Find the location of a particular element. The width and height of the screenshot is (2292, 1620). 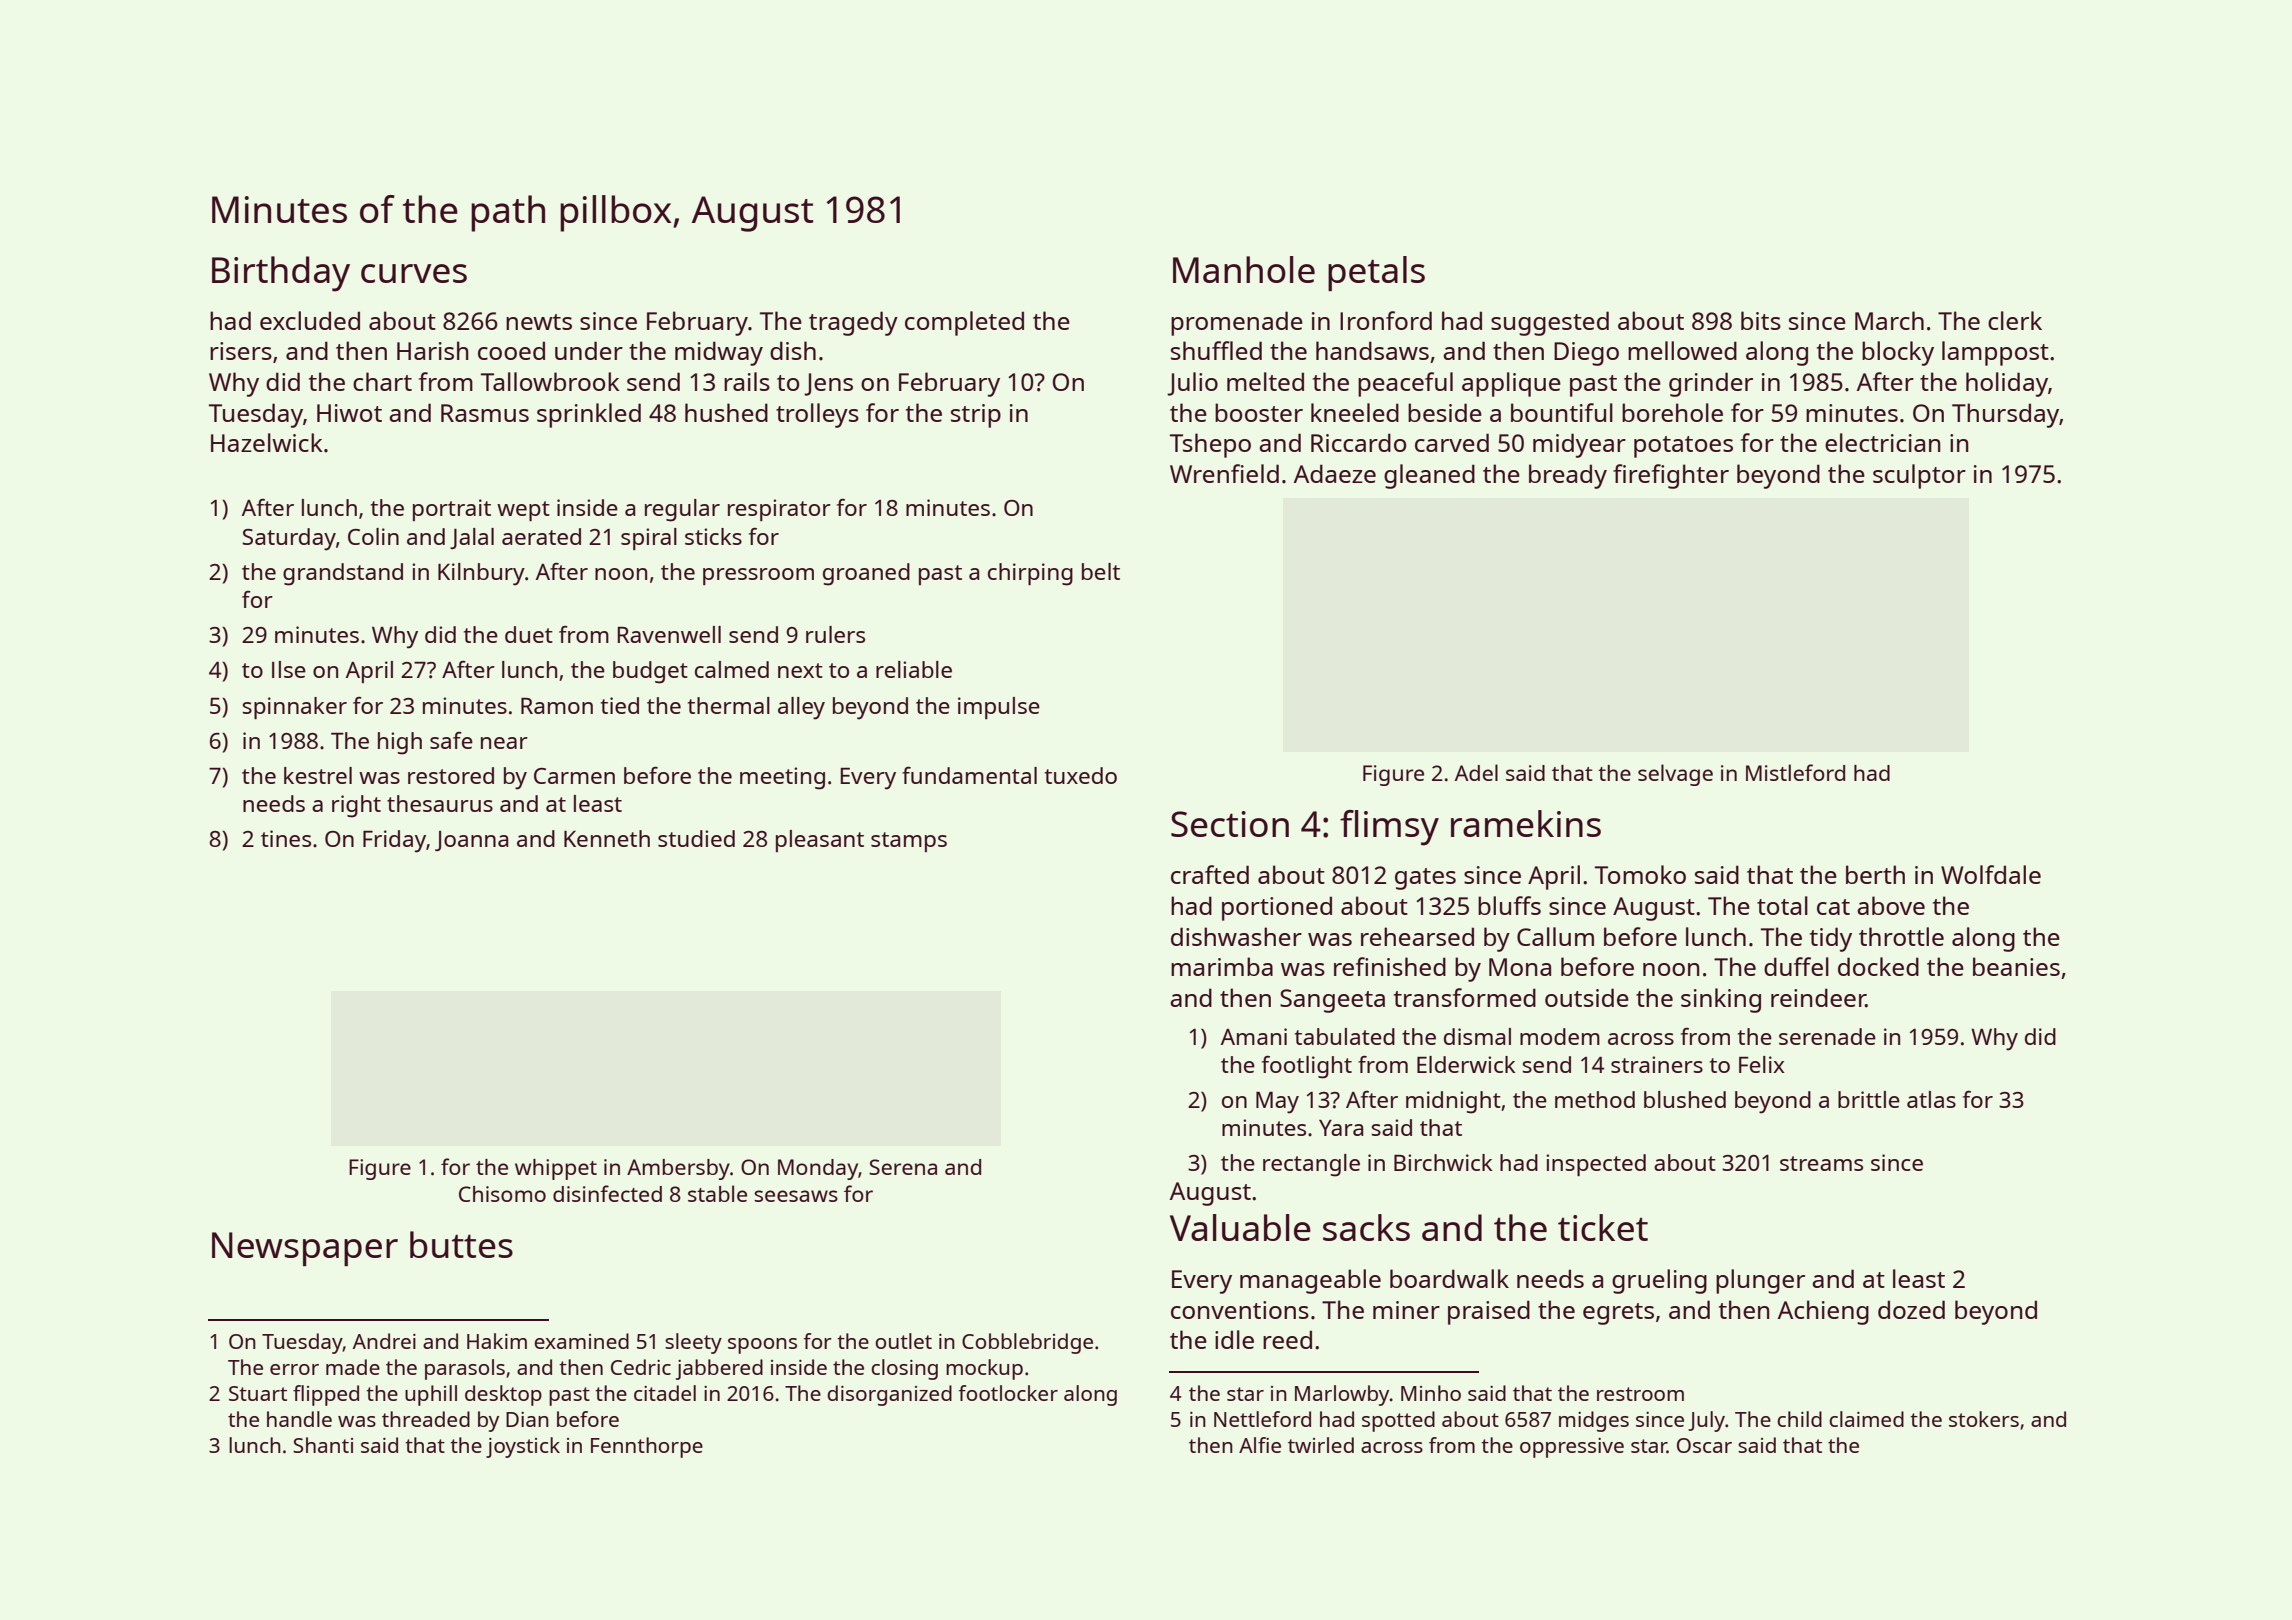

atlas is located at coordinates (1931, 1099).
